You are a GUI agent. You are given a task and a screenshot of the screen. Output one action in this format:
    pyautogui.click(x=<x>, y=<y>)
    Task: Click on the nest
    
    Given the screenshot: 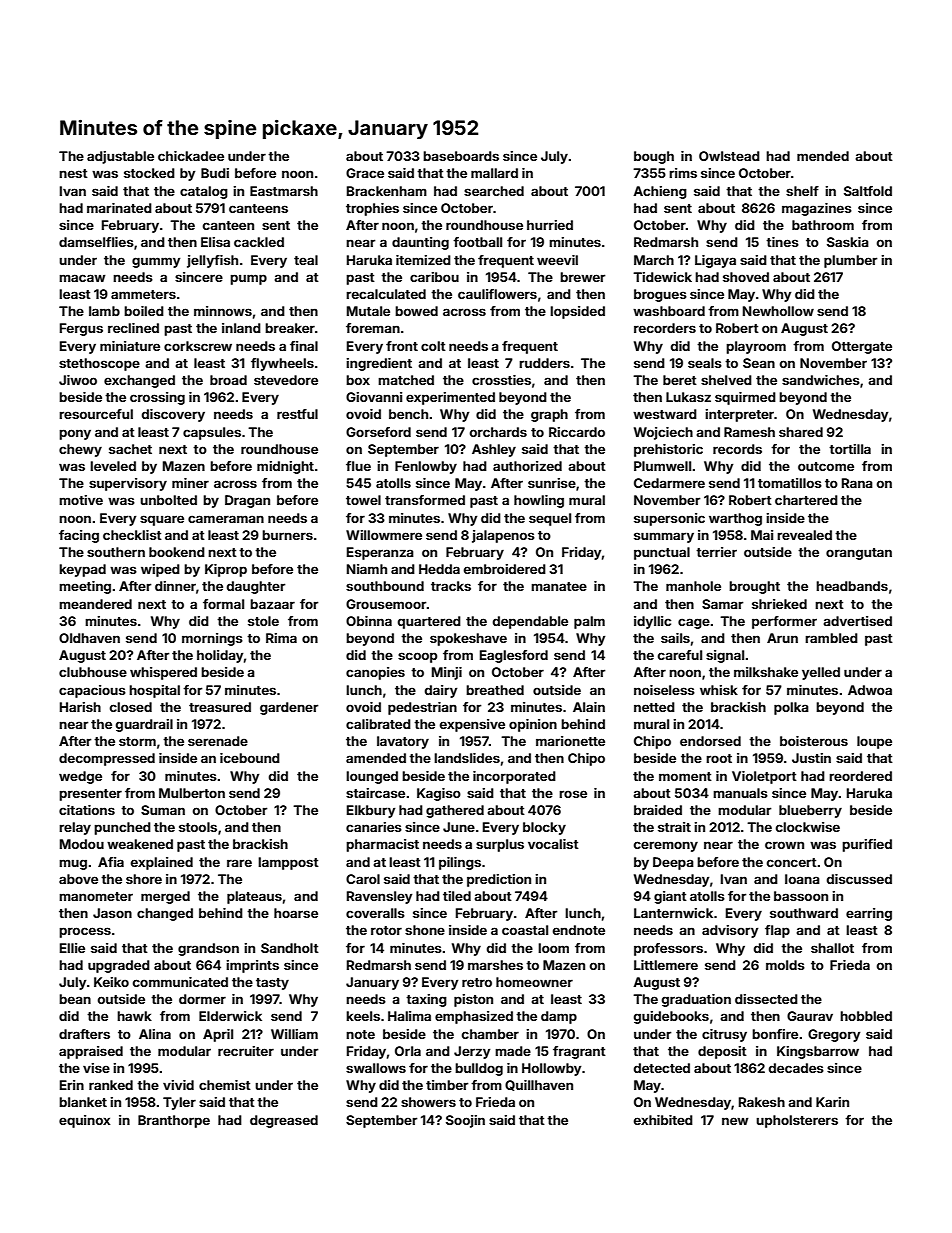 What is the action you would take?
    pyautogui.click(x=73, y=173)
